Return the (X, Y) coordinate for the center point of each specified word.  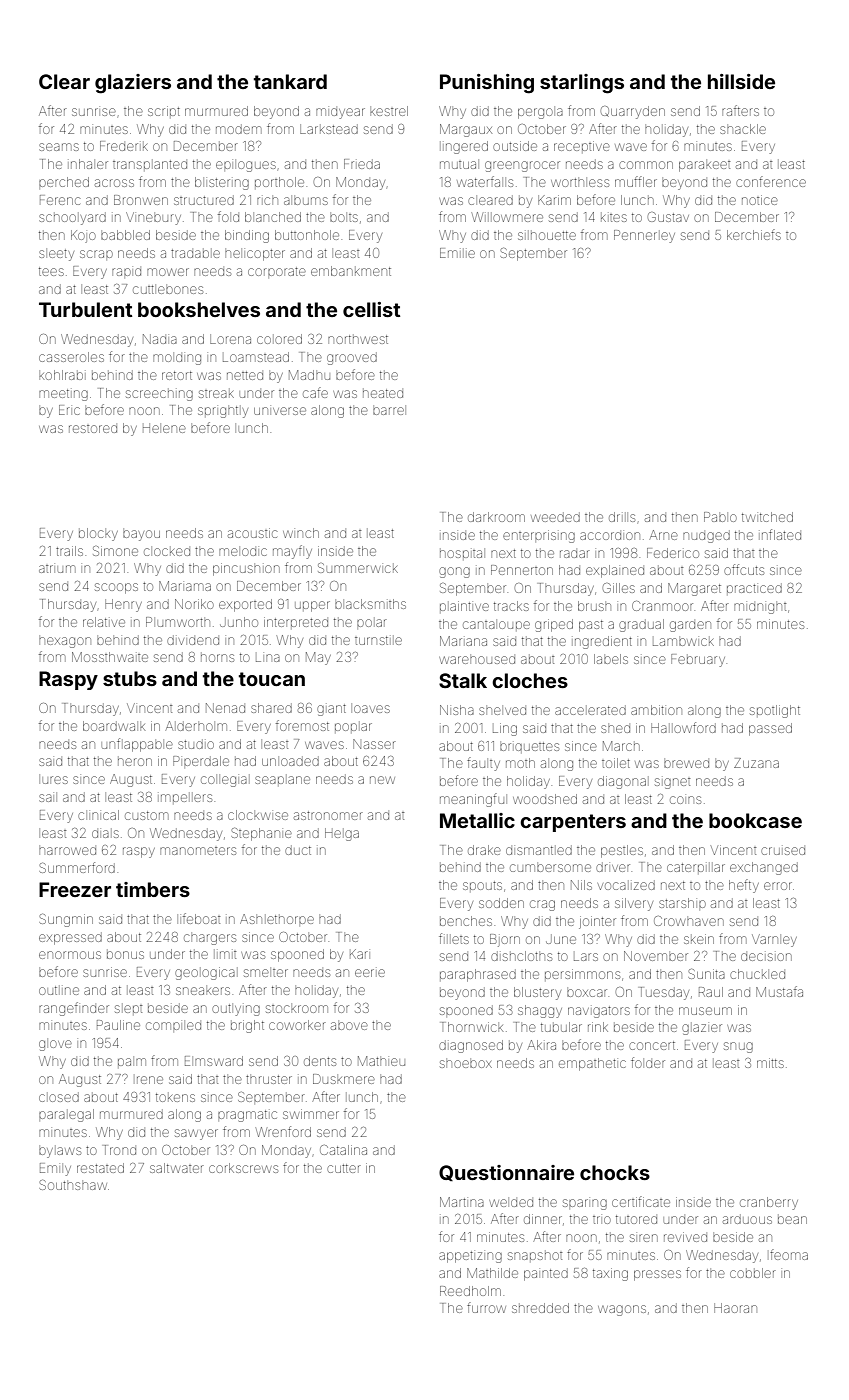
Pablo (720, 517)
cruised (783, 851)
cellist (372, 309)
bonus (125, 955)
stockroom (297, 1009)
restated (100, 1168)
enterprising (539, 536)
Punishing (487, 84)
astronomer (328, 815)
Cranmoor (662, 606)
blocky (98, 534)
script (164, 111)
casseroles (71, 357)
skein (699, 939)
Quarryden (633, 112)
